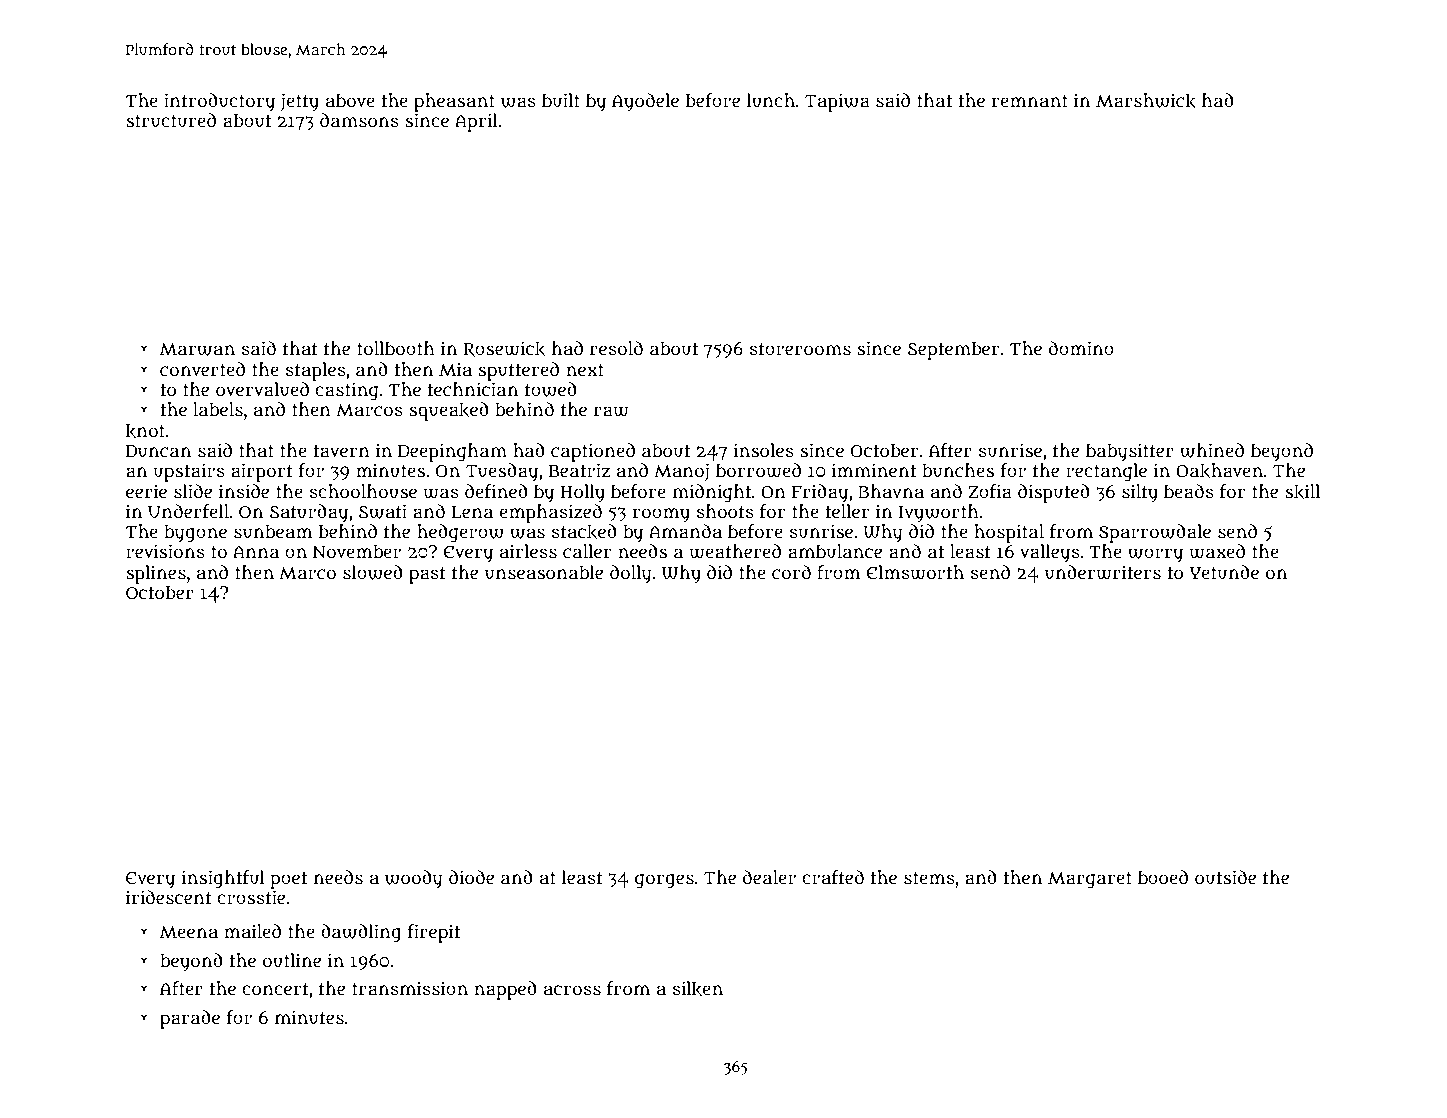 This image has height=1118, width=1447. Describe the element at coordinates (572, 990) in the image. I see `across` at that location.
